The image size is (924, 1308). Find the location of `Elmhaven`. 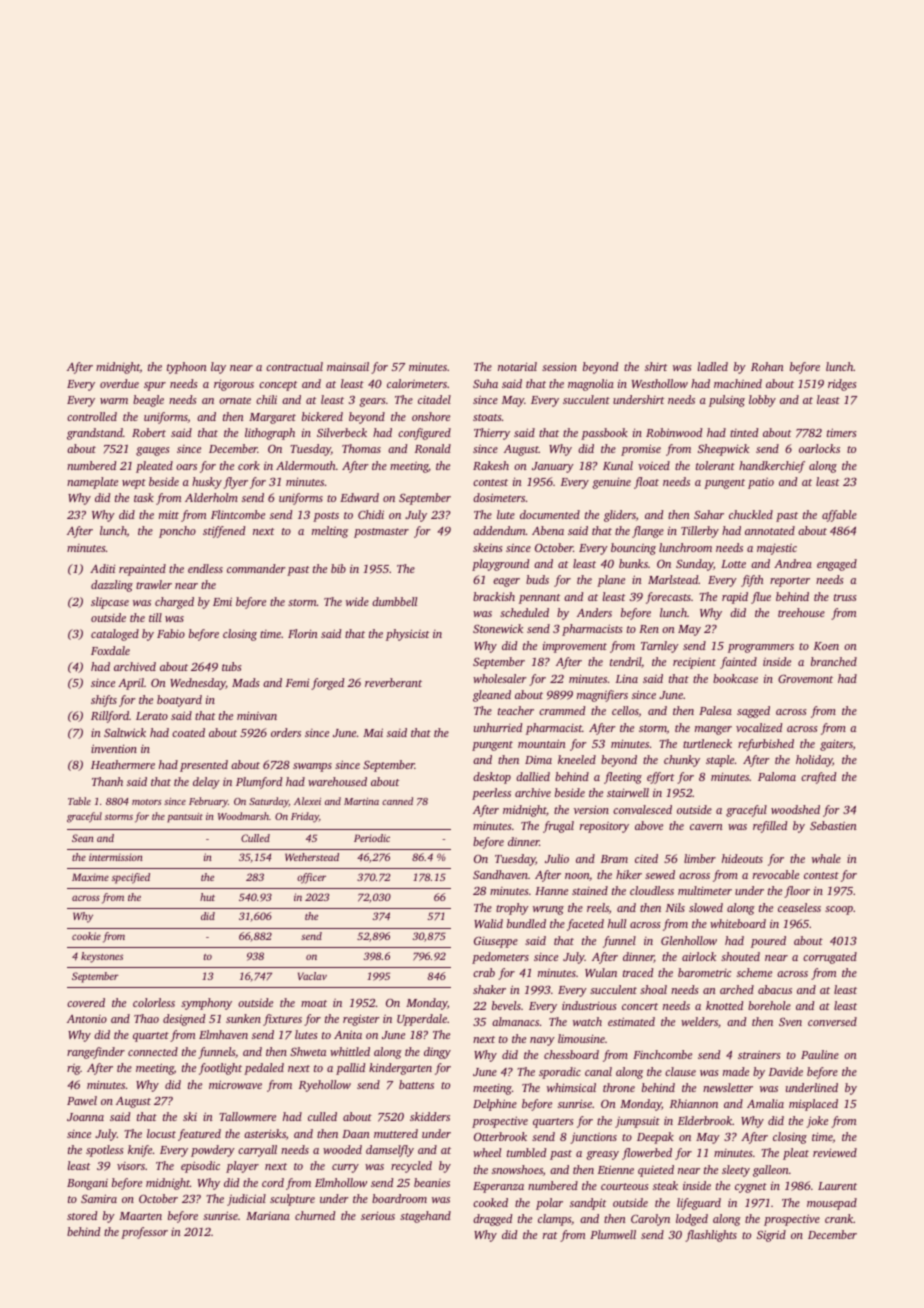

Elmhaven is located at coordinates (223, 1034).
